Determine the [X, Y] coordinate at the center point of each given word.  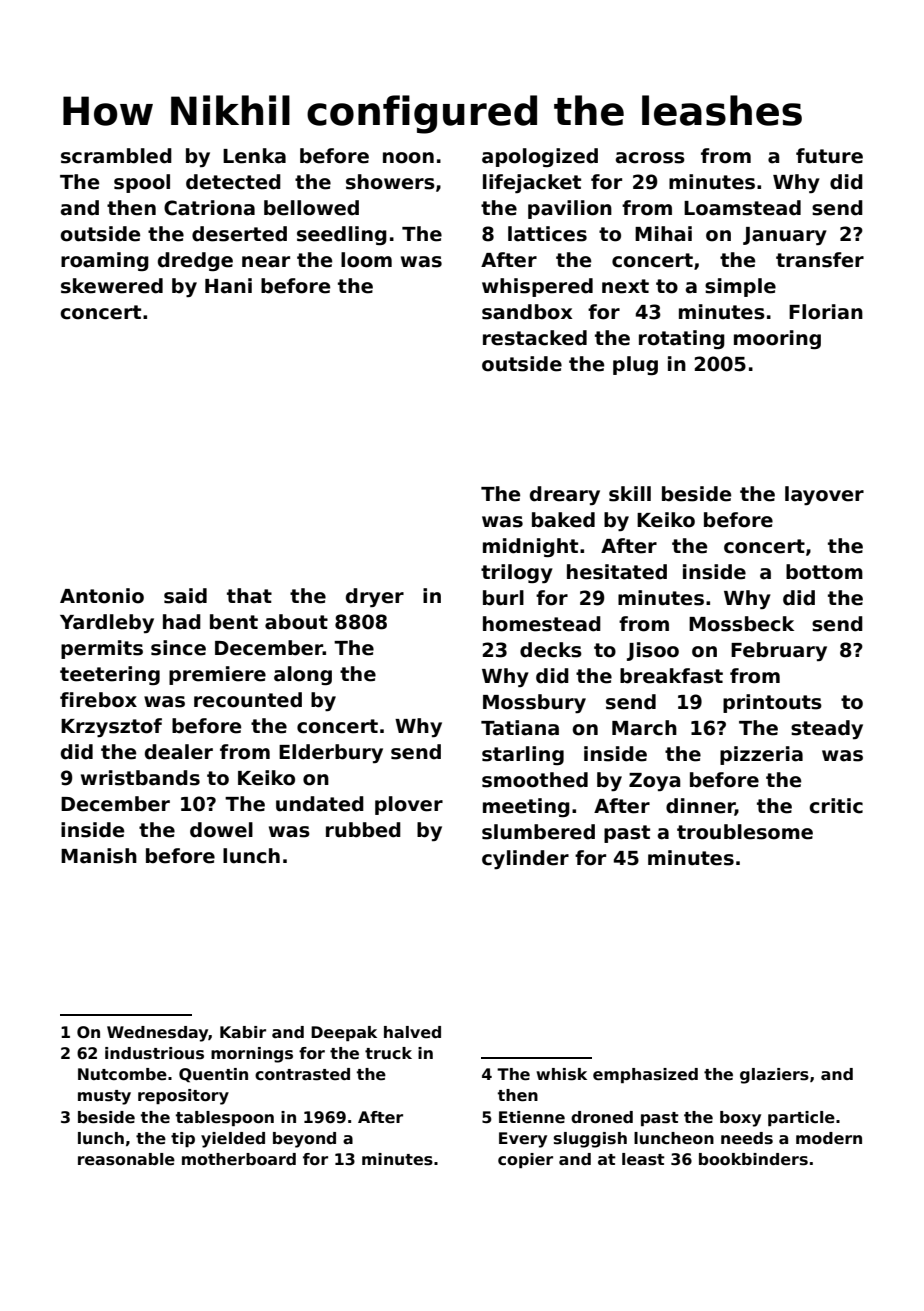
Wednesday [157, 1034]
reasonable [126, 1159]
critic [836, 806]
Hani [228, 286]
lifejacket [532, 183]
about [296, 622]
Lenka [254, 156]
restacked [535, 338]
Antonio [102, 596]
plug [635, 365]
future [829, 156]
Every [523, 1140]
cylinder [525, 859]
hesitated [617, 572]
